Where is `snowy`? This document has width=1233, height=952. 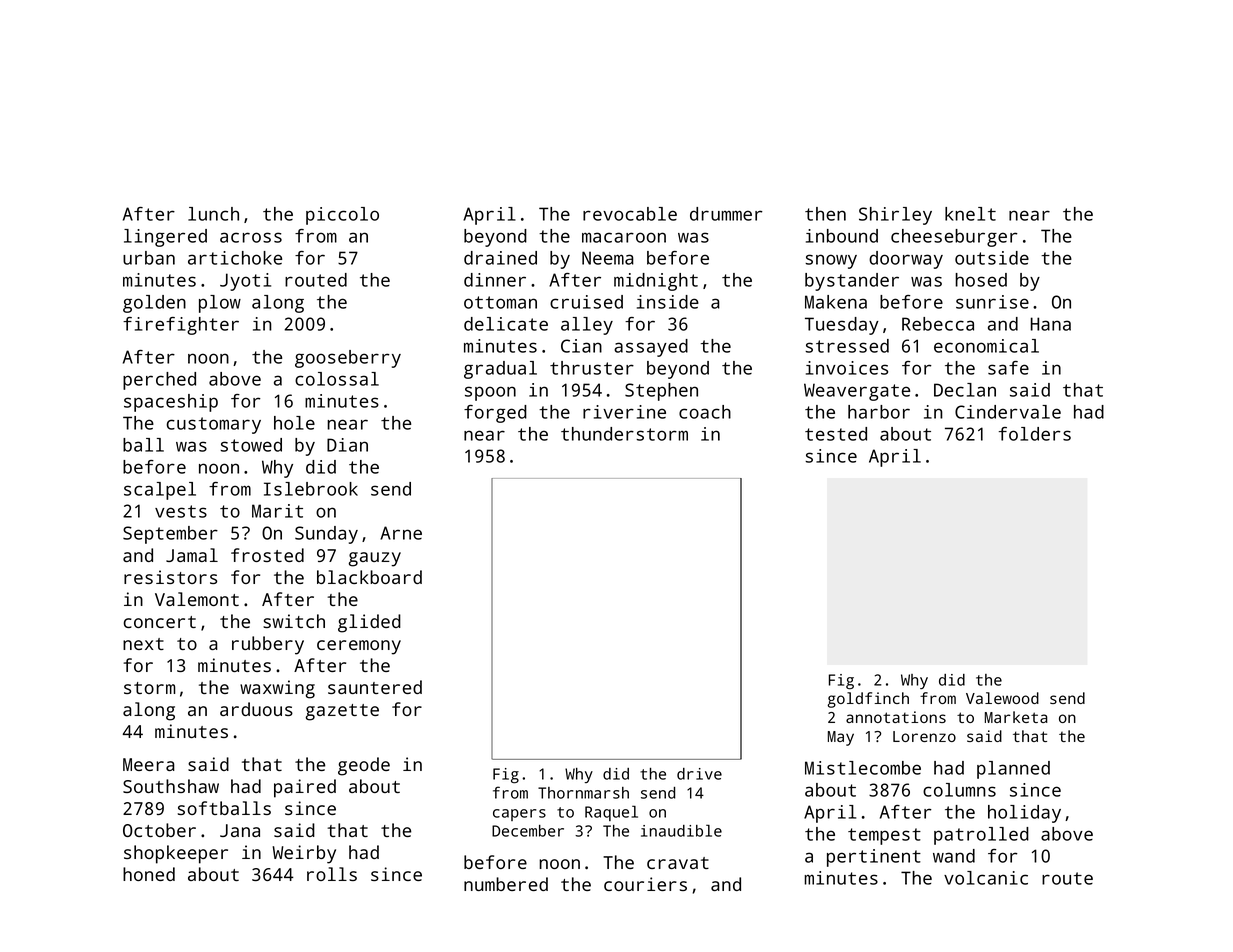
snowy is located at coordinates (831, 261).
